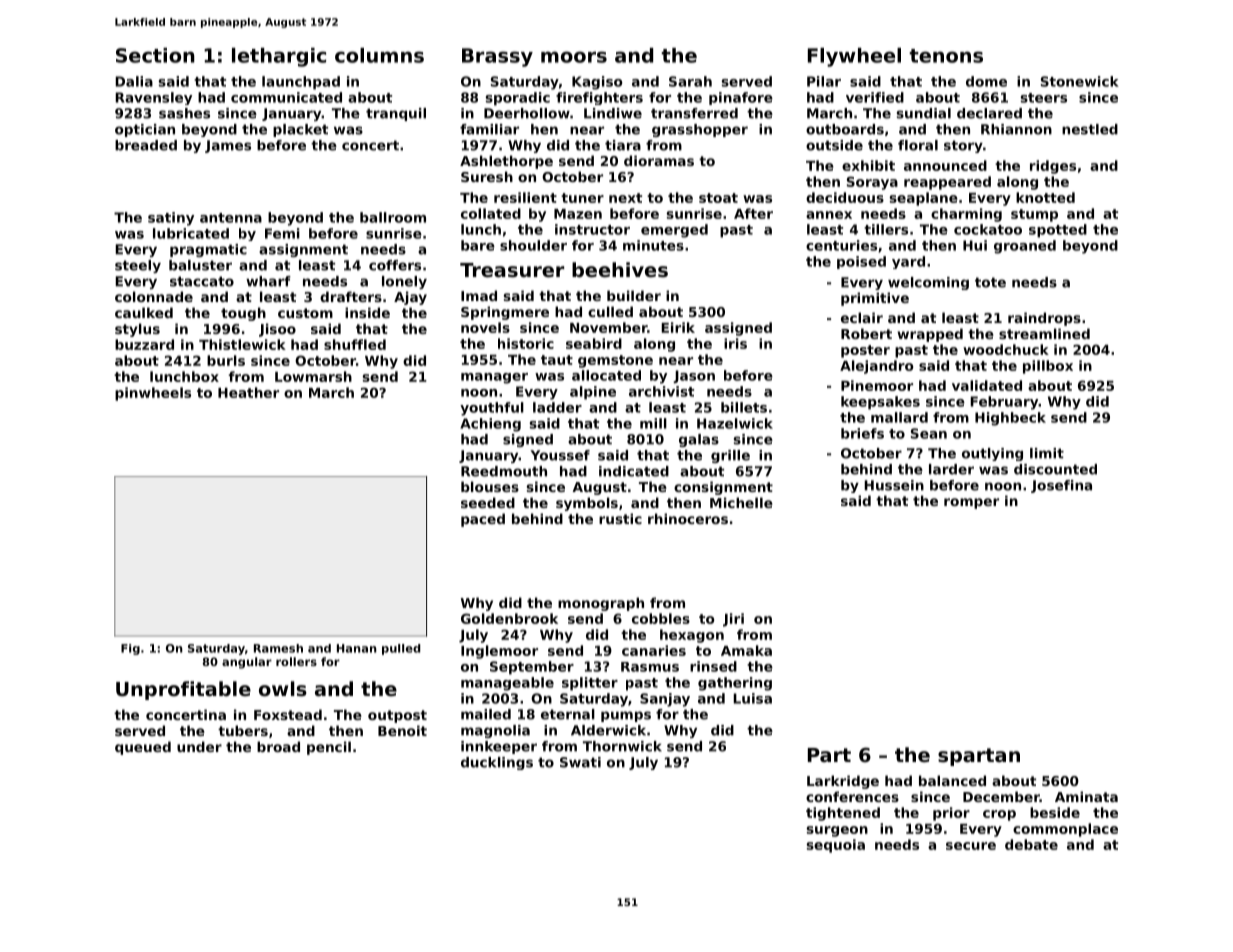 This document has height=952, width=1233. What do you see at coordinates (1090, 129) in the document?
I see `nestled` at bounding box center [1090, 129].
